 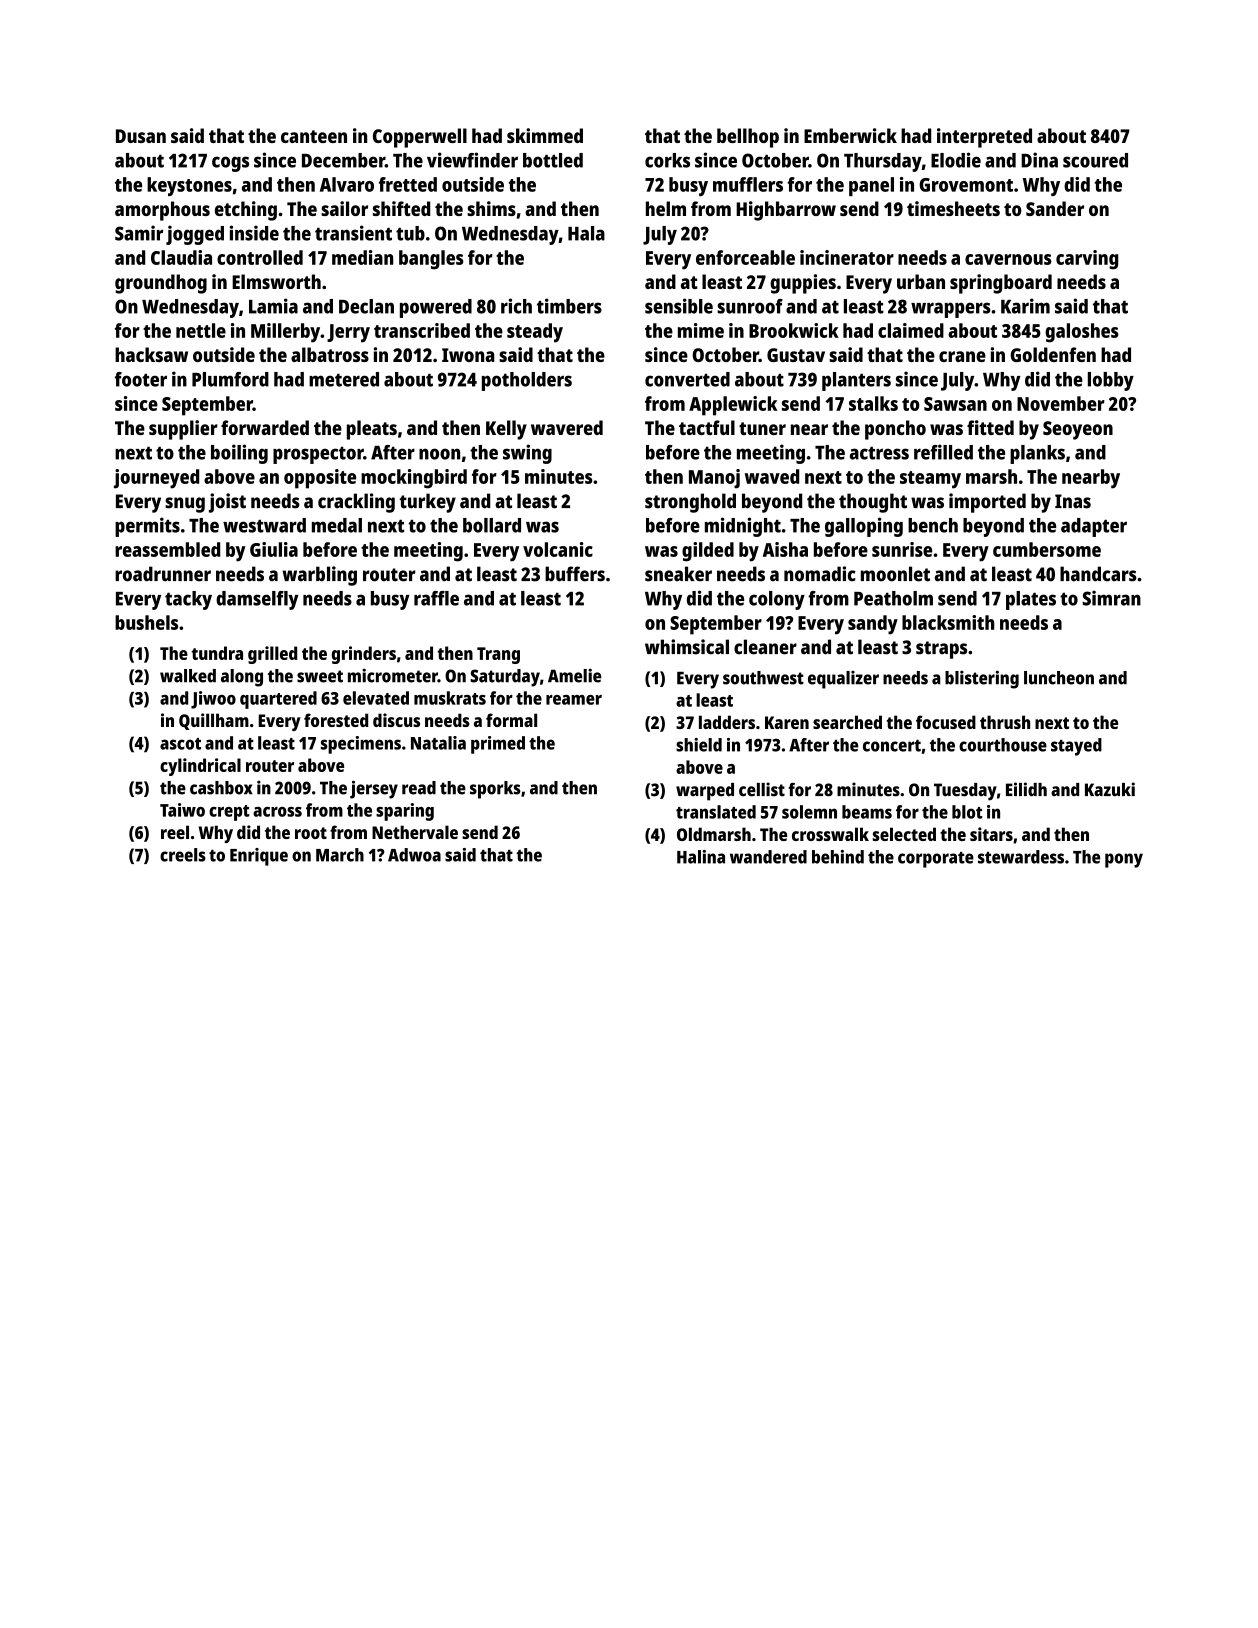 What do you see at coordinates (984, 138) in the screenshot?
I see `interpreted` at bounding box center [984, 138].
